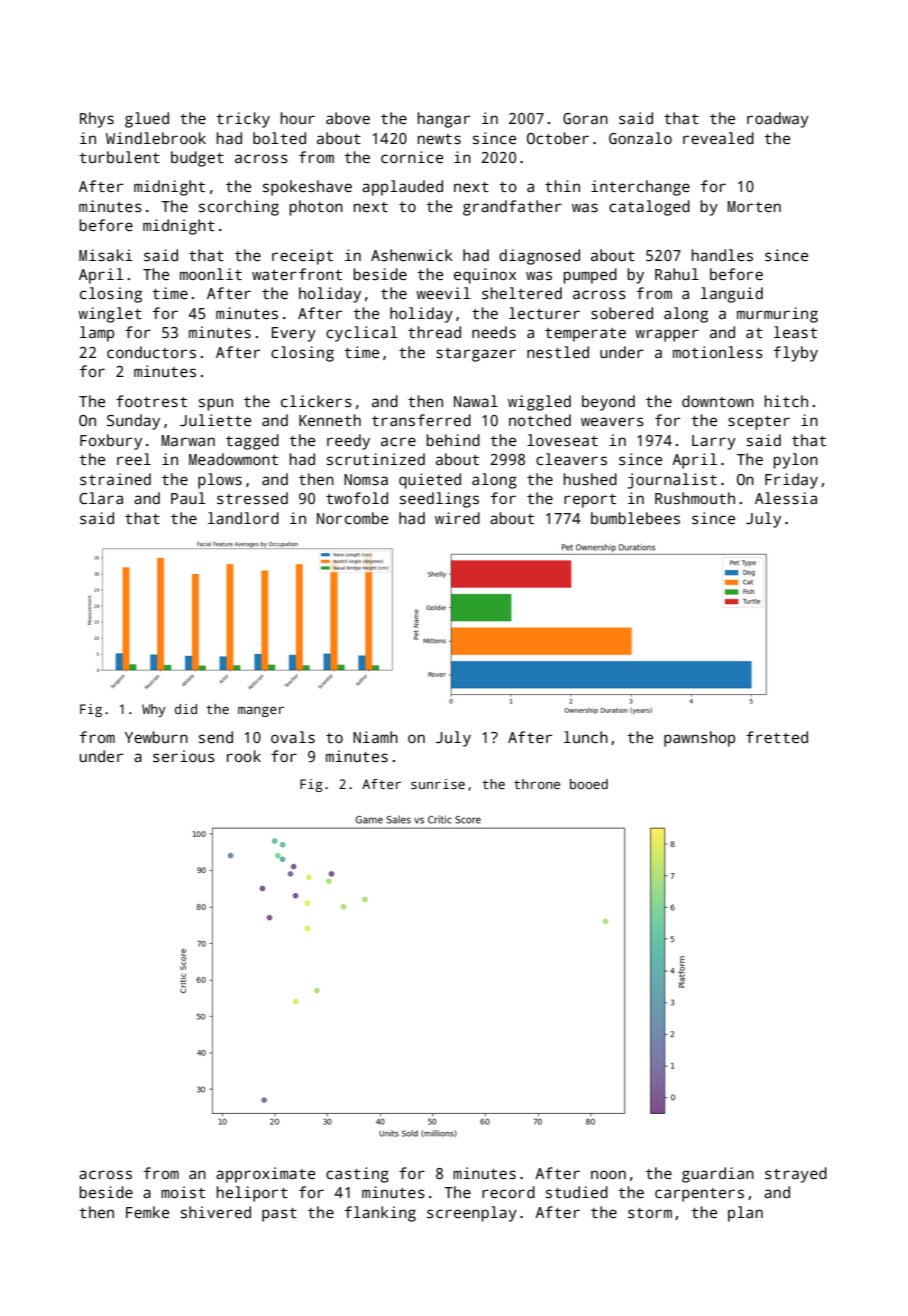 This screenshot has width=908, height=1316. Describe the element at coordinates (188, 498) in the screenshot. I see `Paul` at that location.
